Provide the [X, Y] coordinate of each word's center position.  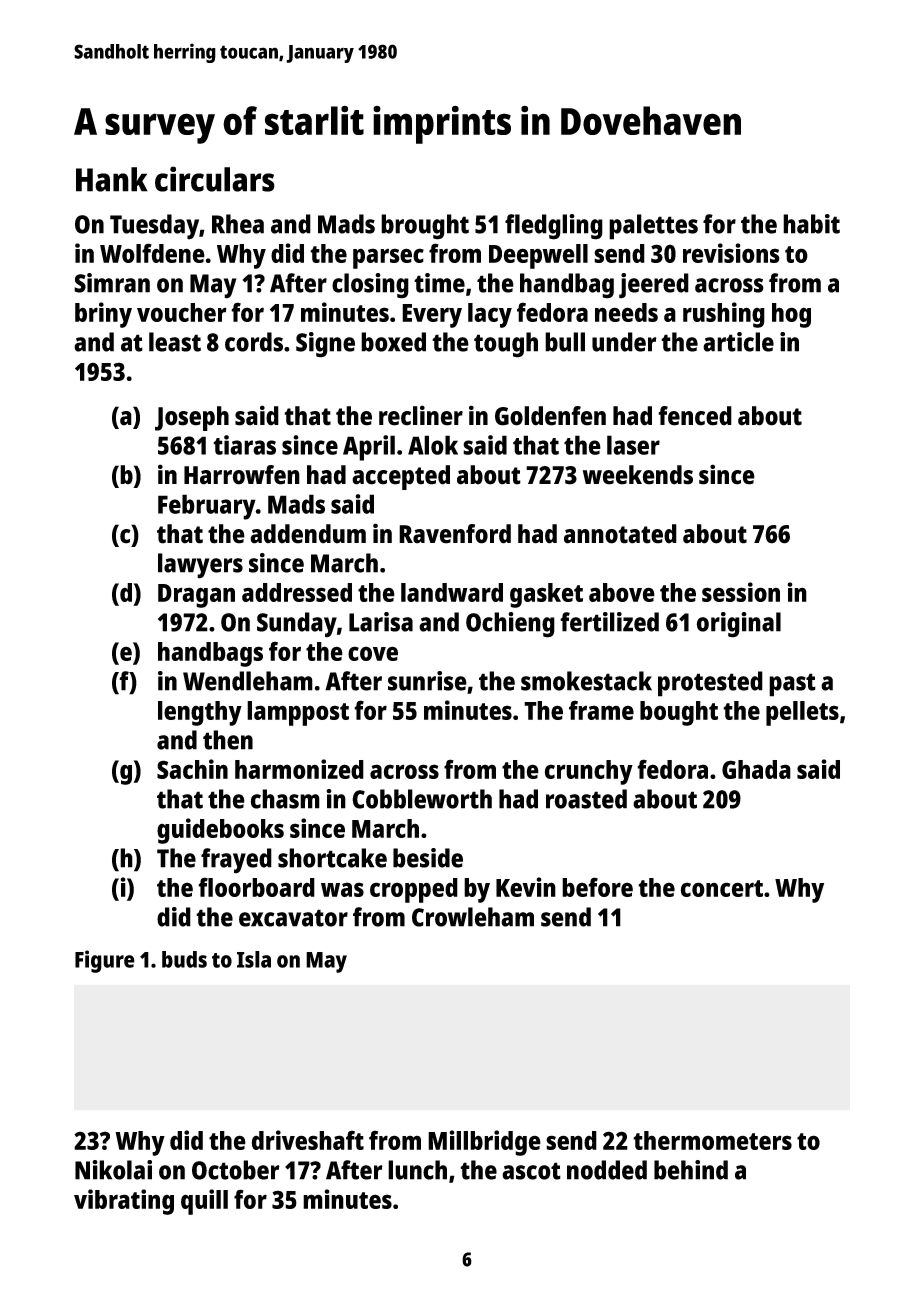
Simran [112, 283]
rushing [724, 315]
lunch [417, 1170]
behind [691, 1170]
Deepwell [538, 256]
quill [204, 1202]
